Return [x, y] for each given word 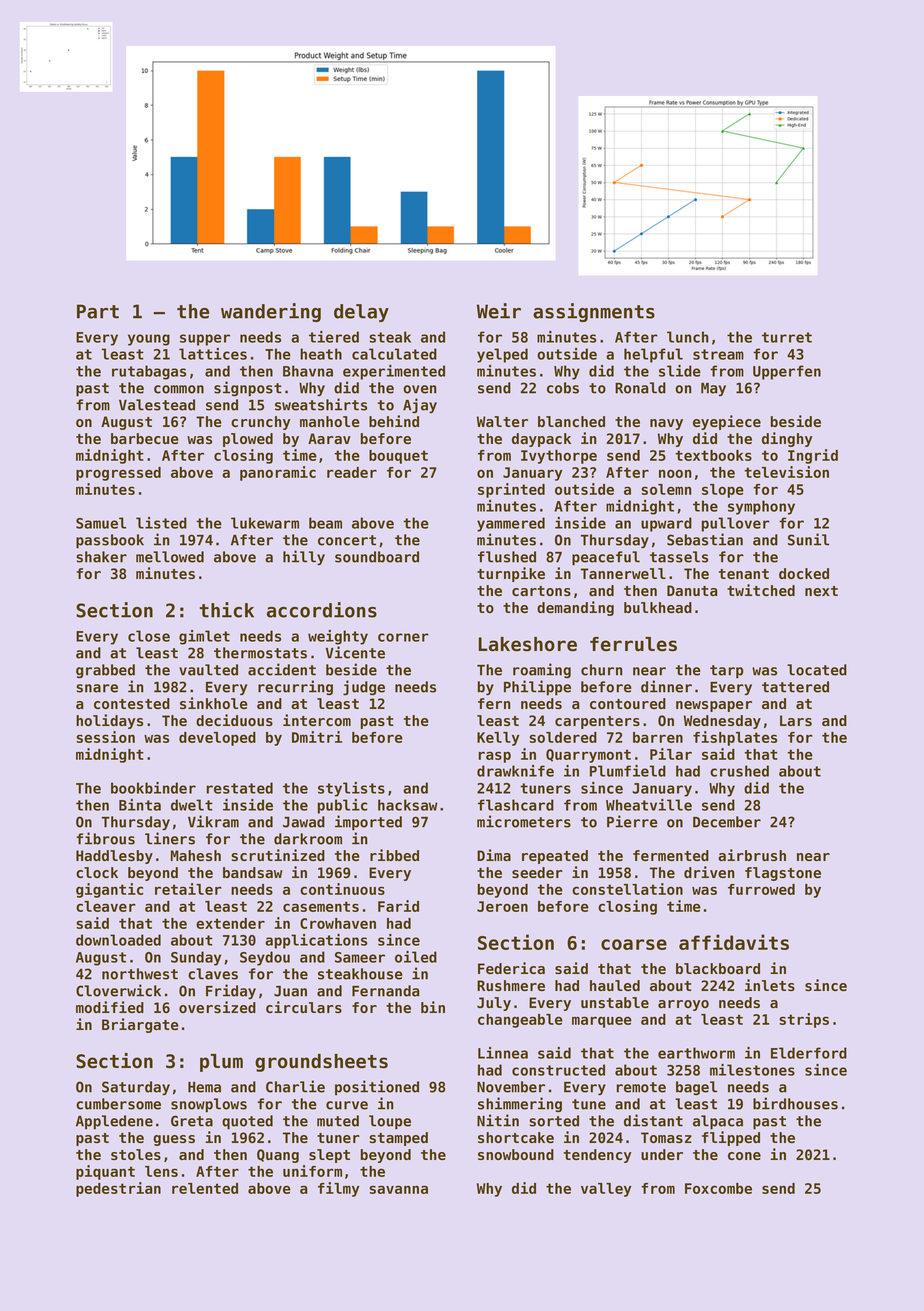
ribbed [394, 855]
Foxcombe [718, 1188]
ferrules [633, 644]
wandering [271, 312]
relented [205, 1188]
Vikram [213, 821]
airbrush [752, 855]
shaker [101, 557]
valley [606, 1190]
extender [230, 923]
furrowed [761, 889]
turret [787, 337]
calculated [394, 354]
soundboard [377, 557]
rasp [495, 757]
